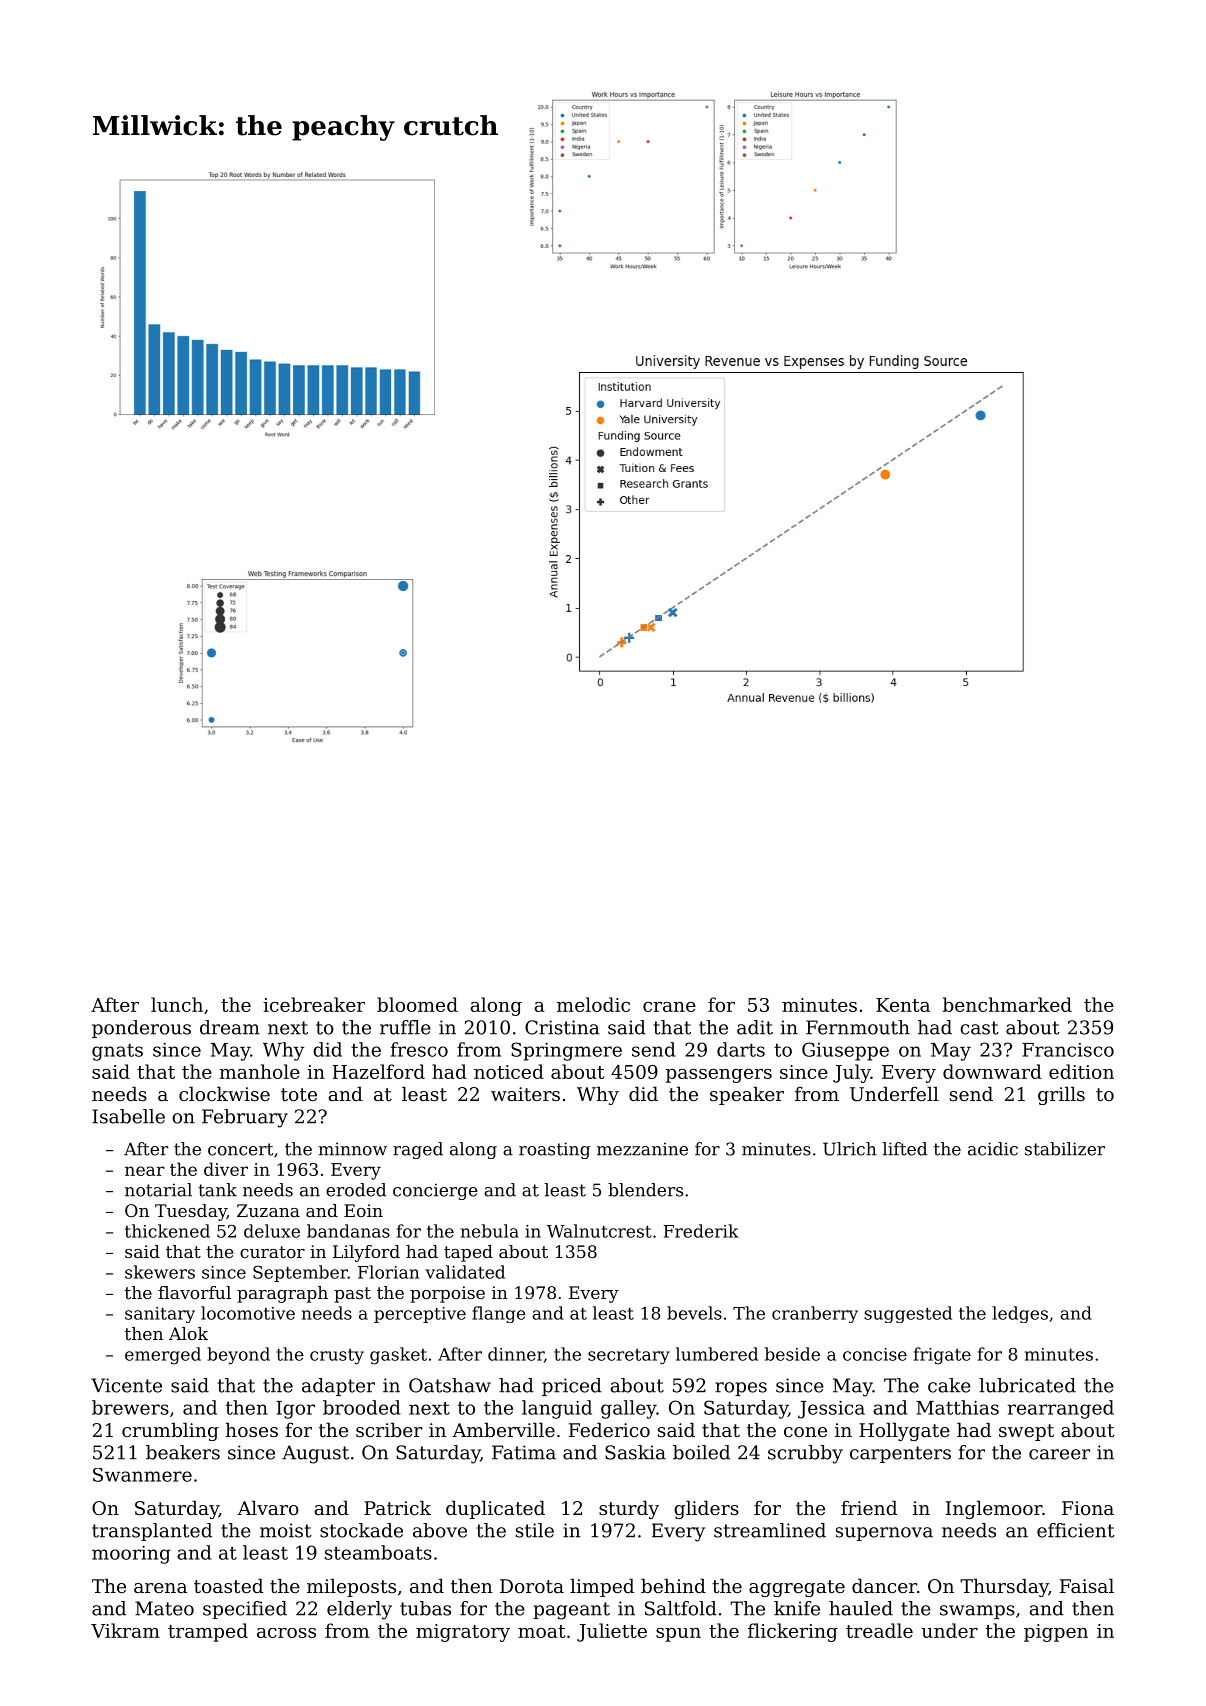  I want to click on brewers, so click(130, 1407).
